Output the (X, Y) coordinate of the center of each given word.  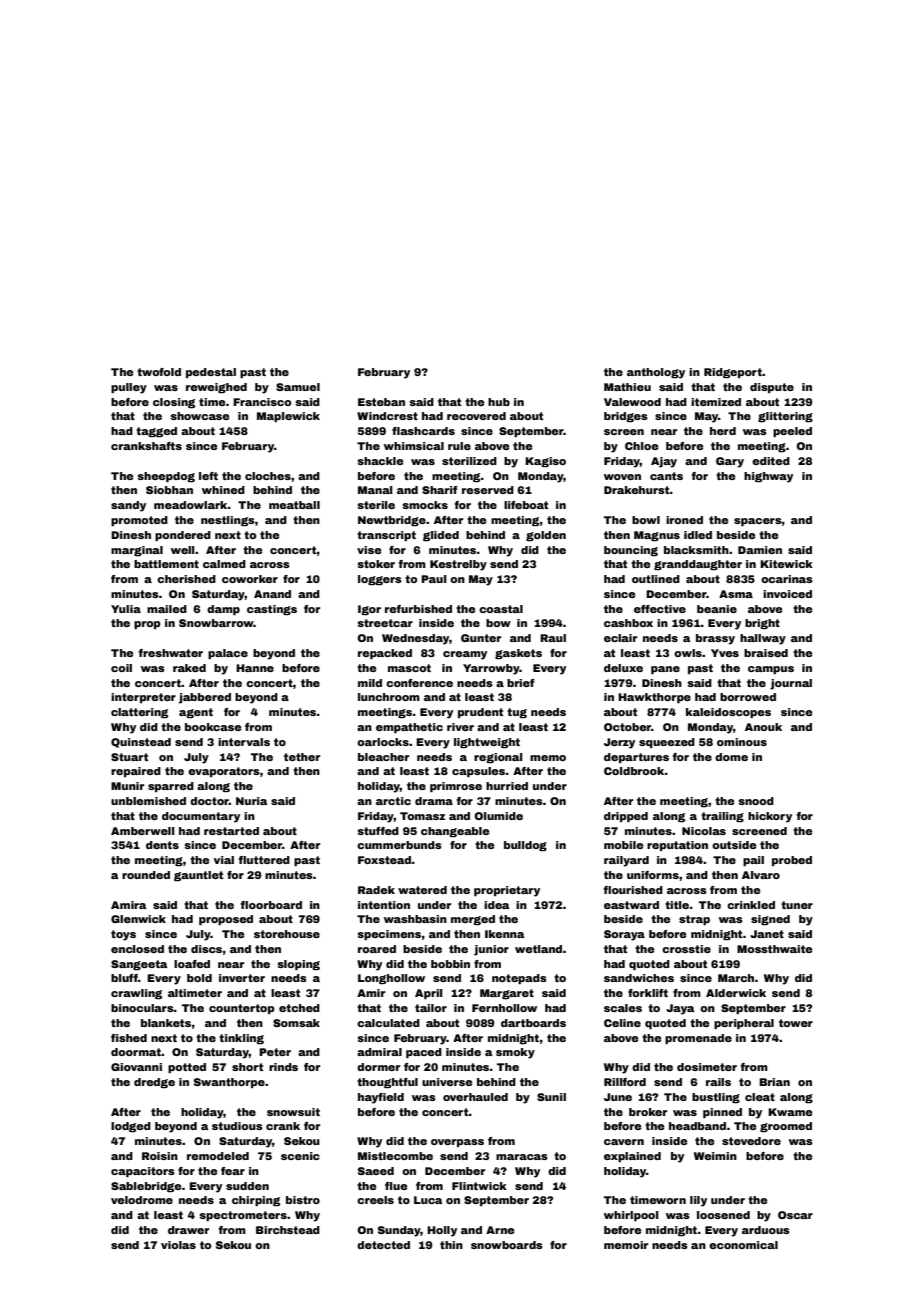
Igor (369, 610)
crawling (136, 994)
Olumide (499, 816)
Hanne (255, 668)
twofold (159, 372)
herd (723, 431)
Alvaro (761, 875)
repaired (136, 772)
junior (491, 950)
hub (499, 402)
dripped (626, 817)
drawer (188, 1230)
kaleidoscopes (728, 713)
